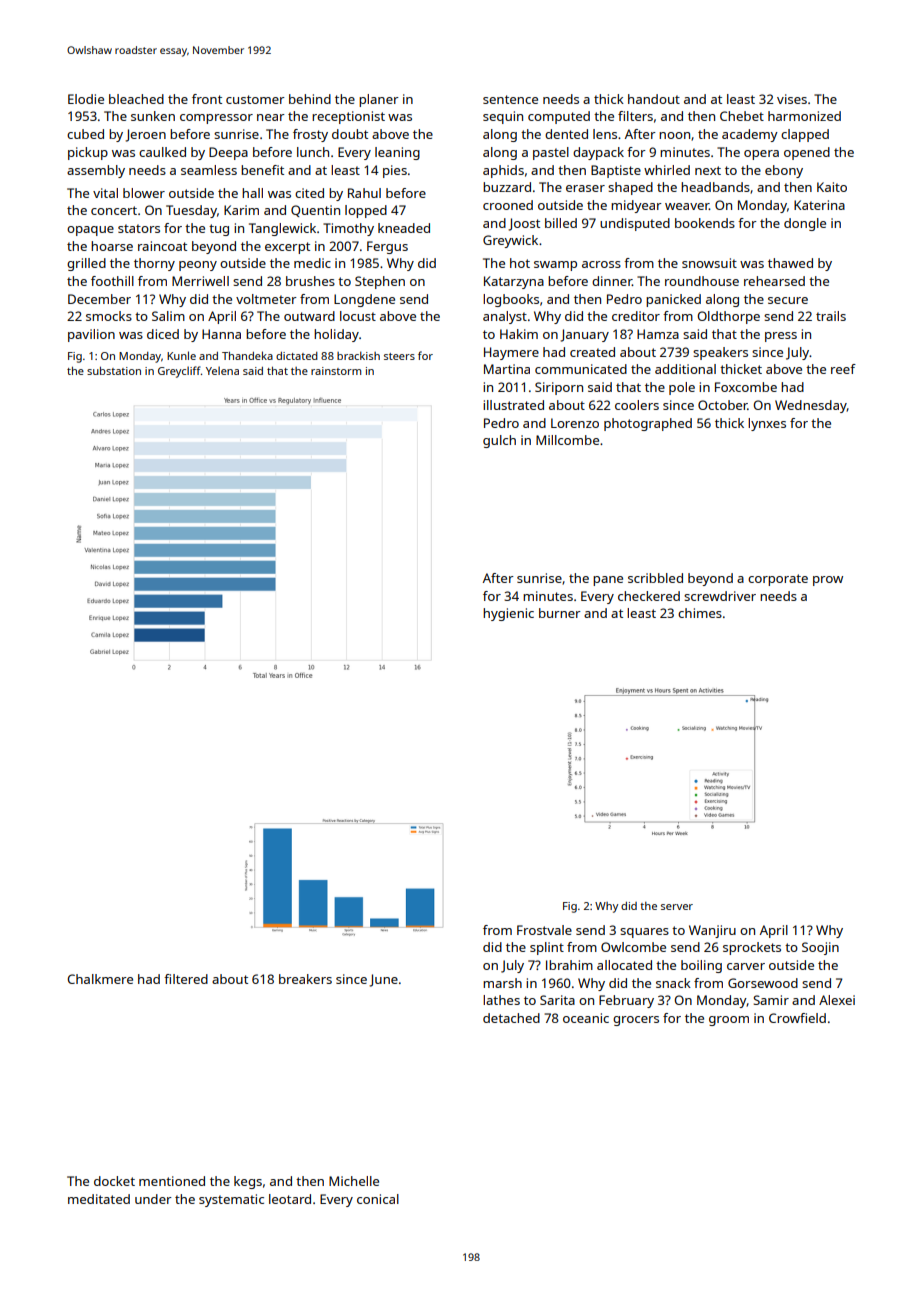 The image size is (924, 1308). What do you see at coordinates (404, 228) in the screenshot?
I see `kneaded` at bounding box center [404, 228].
